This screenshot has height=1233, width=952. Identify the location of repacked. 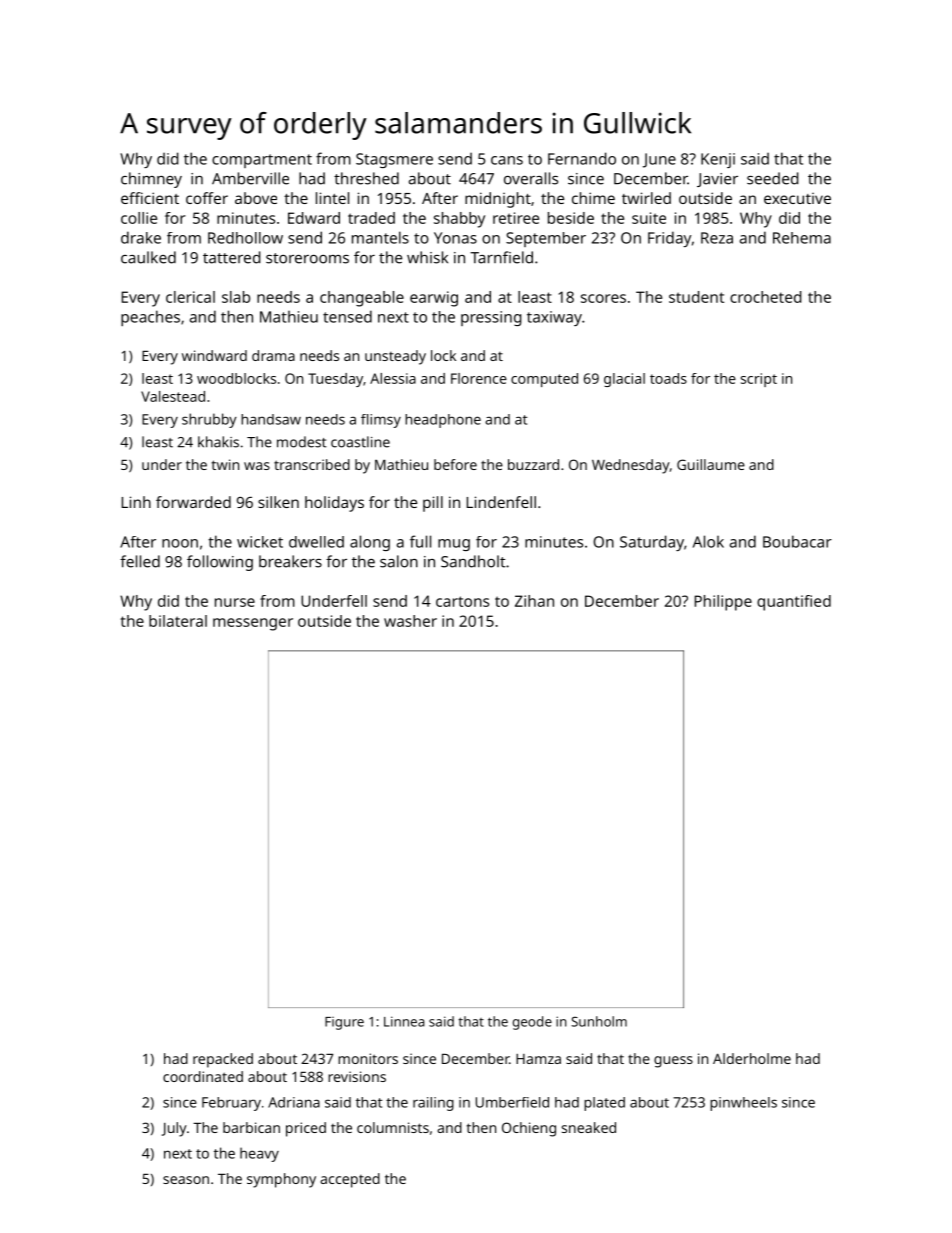
(223, 1060).
